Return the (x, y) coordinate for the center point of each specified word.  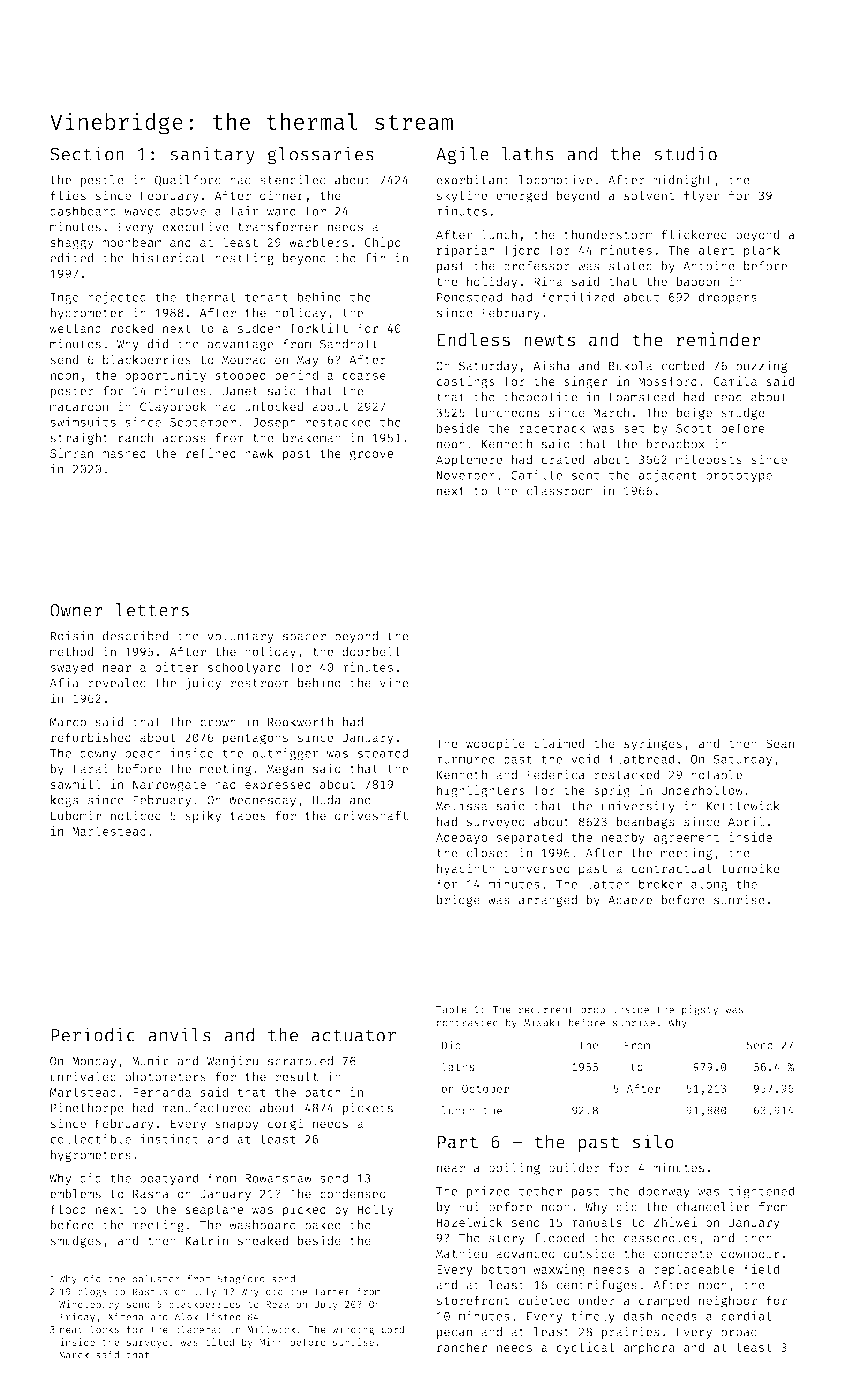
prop (593, 1011)
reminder (718, 339)
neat (71, 1329)
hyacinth (466, 869)
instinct (170, 1139)
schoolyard (244, 668)
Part (458, 1142)
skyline (461, 196)
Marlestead (109, 831)
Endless (474, 339)
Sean (780, 743)
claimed (559, 743)
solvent (649, 195)
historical (169, 258)
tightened (761, 1192)
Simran (72, 453)
